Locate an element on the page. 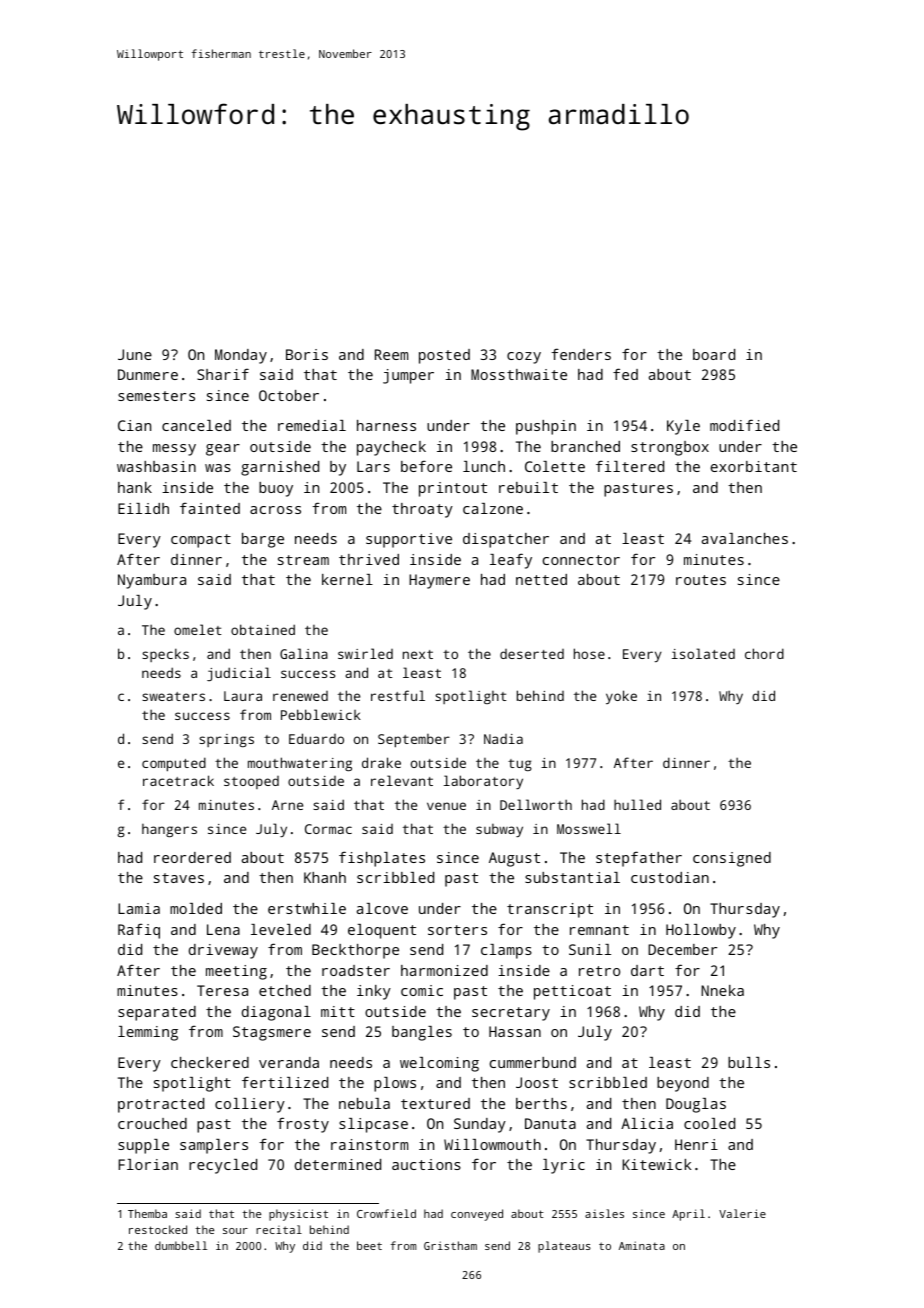 This document has width=924, height=1308. isolated is located at coordinates (703, 653).
